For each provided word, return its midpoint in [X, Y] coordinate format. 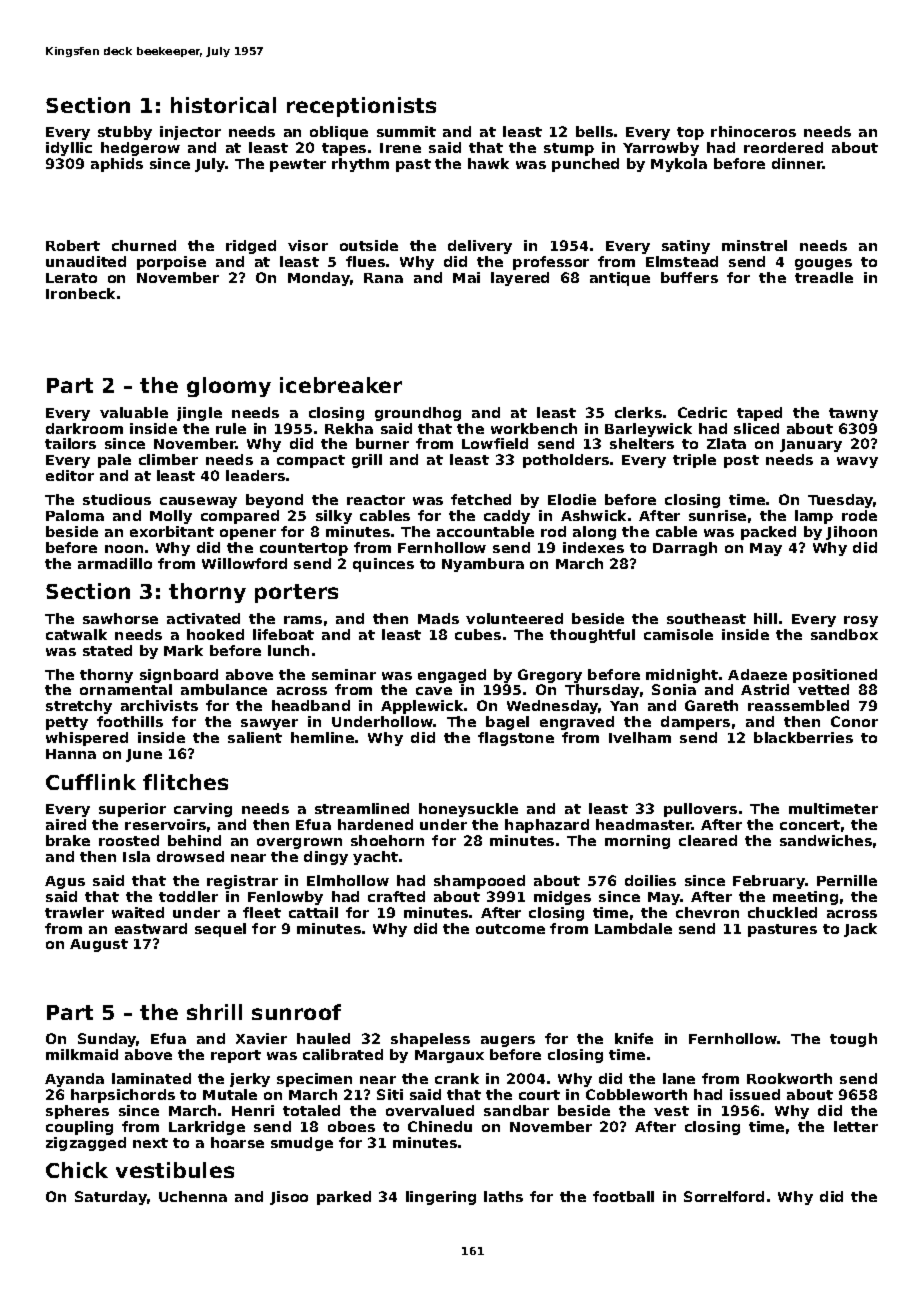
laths [503, 1196]
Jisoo [289, 1198]
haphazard [547, 826]
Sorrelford [724, 1196]
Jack [860, 930]
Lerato [71, 278]
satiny [686, 247]
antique [620, 279]
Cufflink [91, 782]
